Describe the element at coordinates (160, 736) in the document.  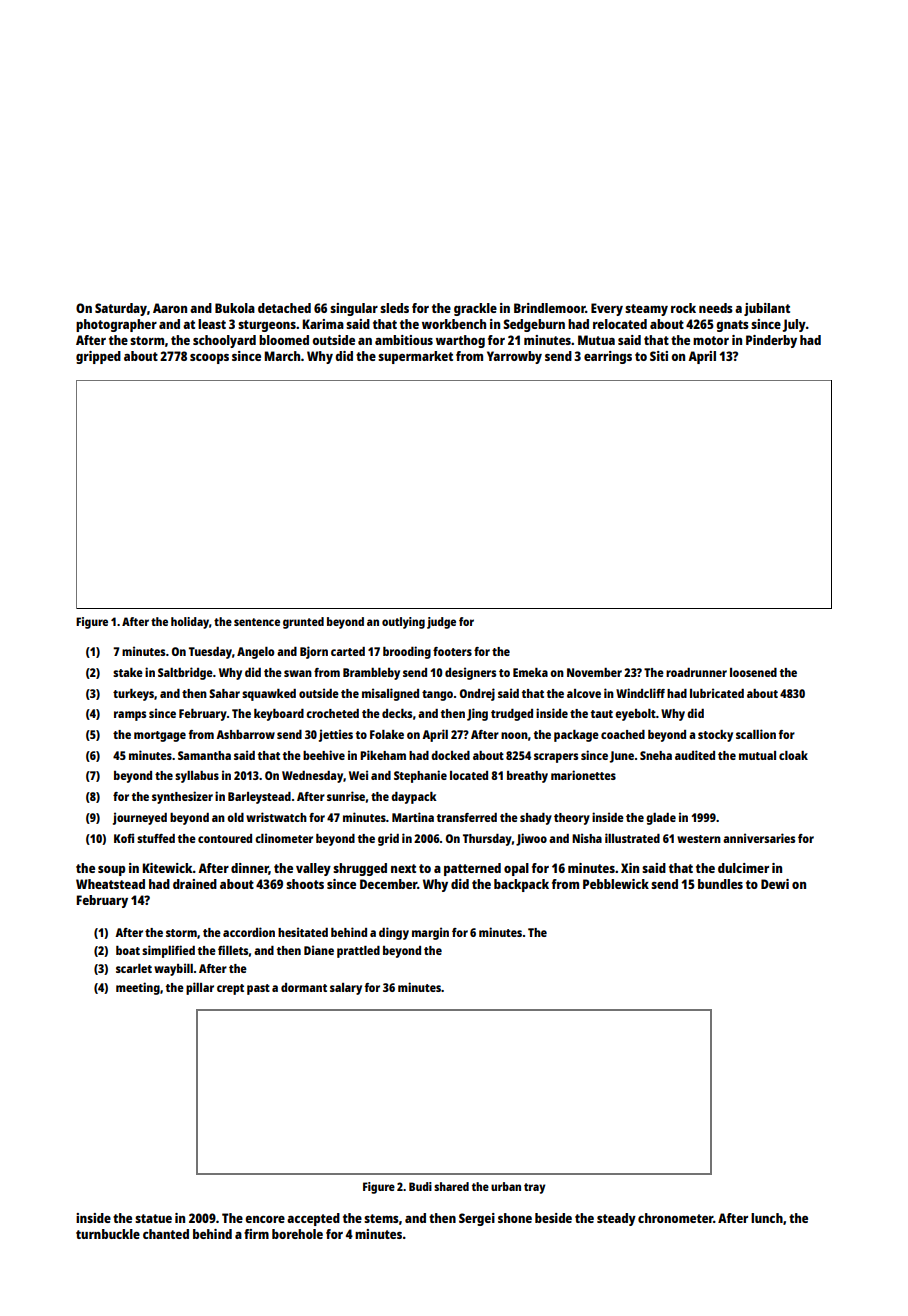
I see `mortgage` at that location.
